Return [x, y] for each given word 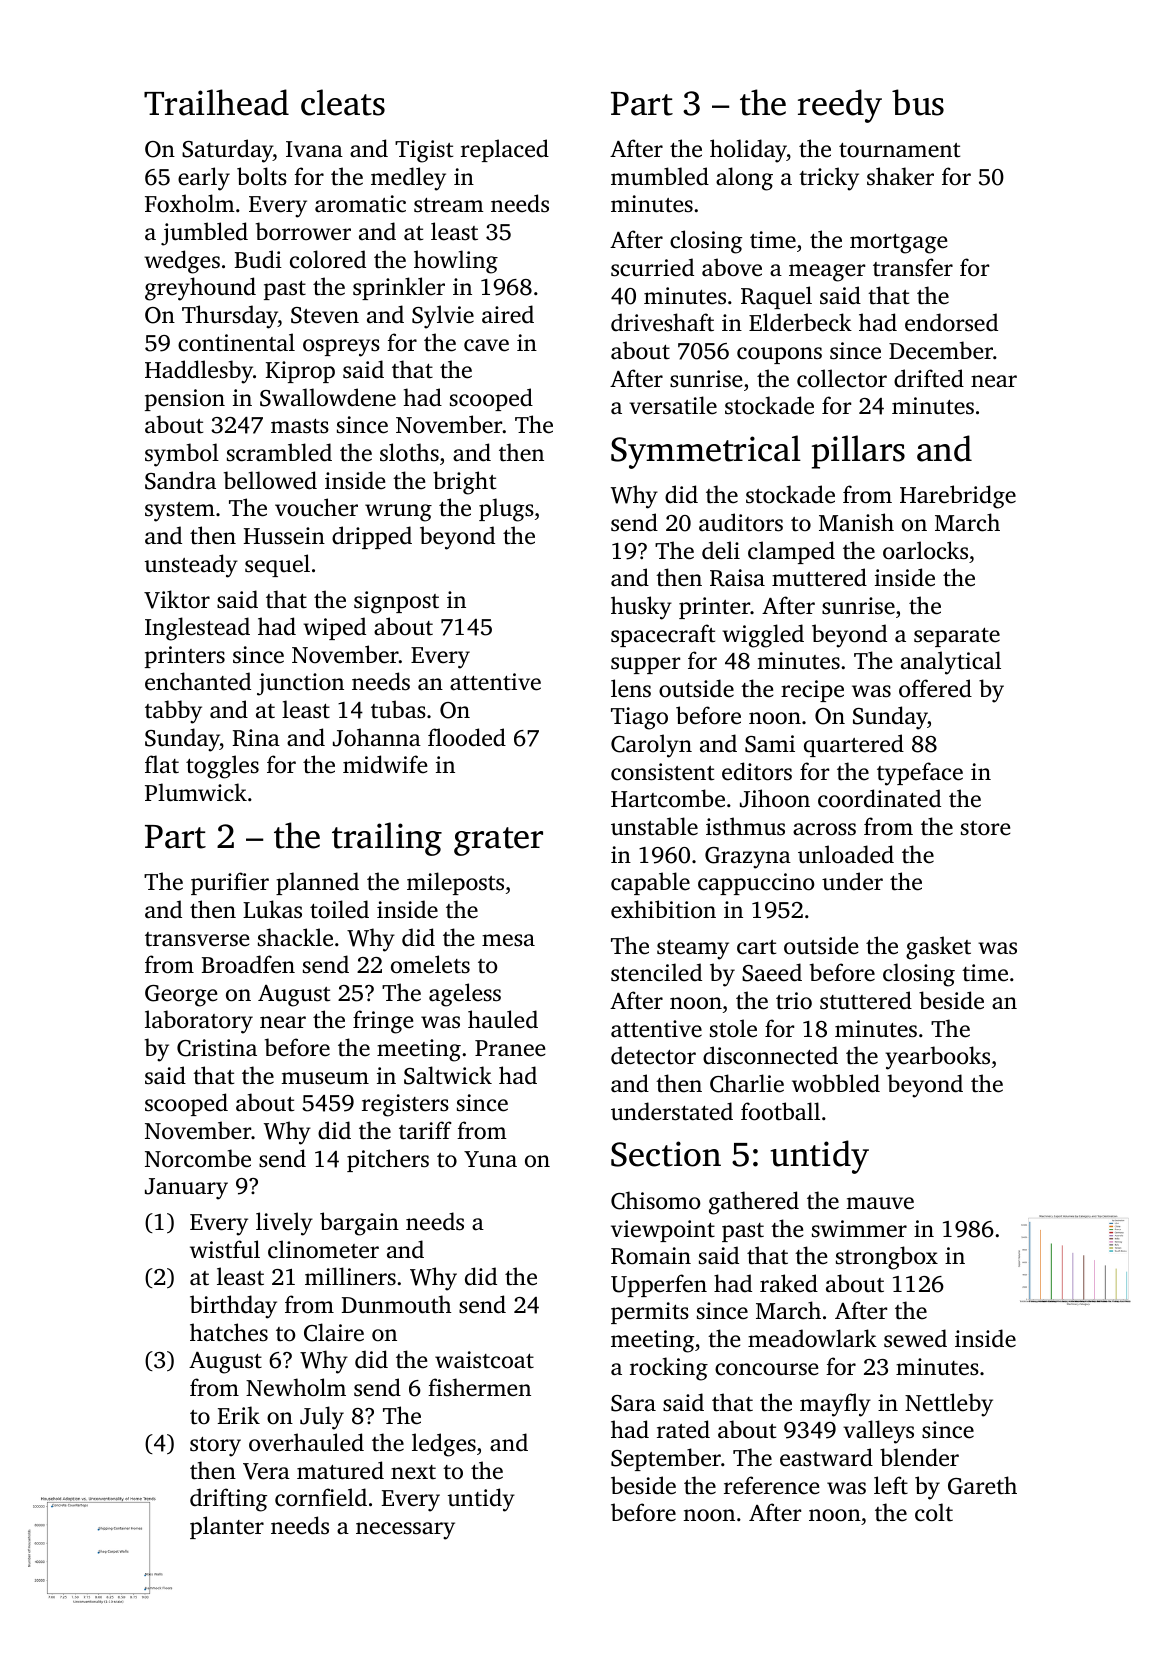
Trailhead [216, 102]
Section [666, 1154]
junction [300, 684]
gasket [938, 948]
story [215, 1447]
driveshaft [662, 322]
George [181, 996]
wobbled [836, 1083]
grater [498, 841]
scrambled [279, 452]
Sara [633, 1403]
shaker [900, 176]
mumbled [660, 176]
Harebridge [958, 497]
